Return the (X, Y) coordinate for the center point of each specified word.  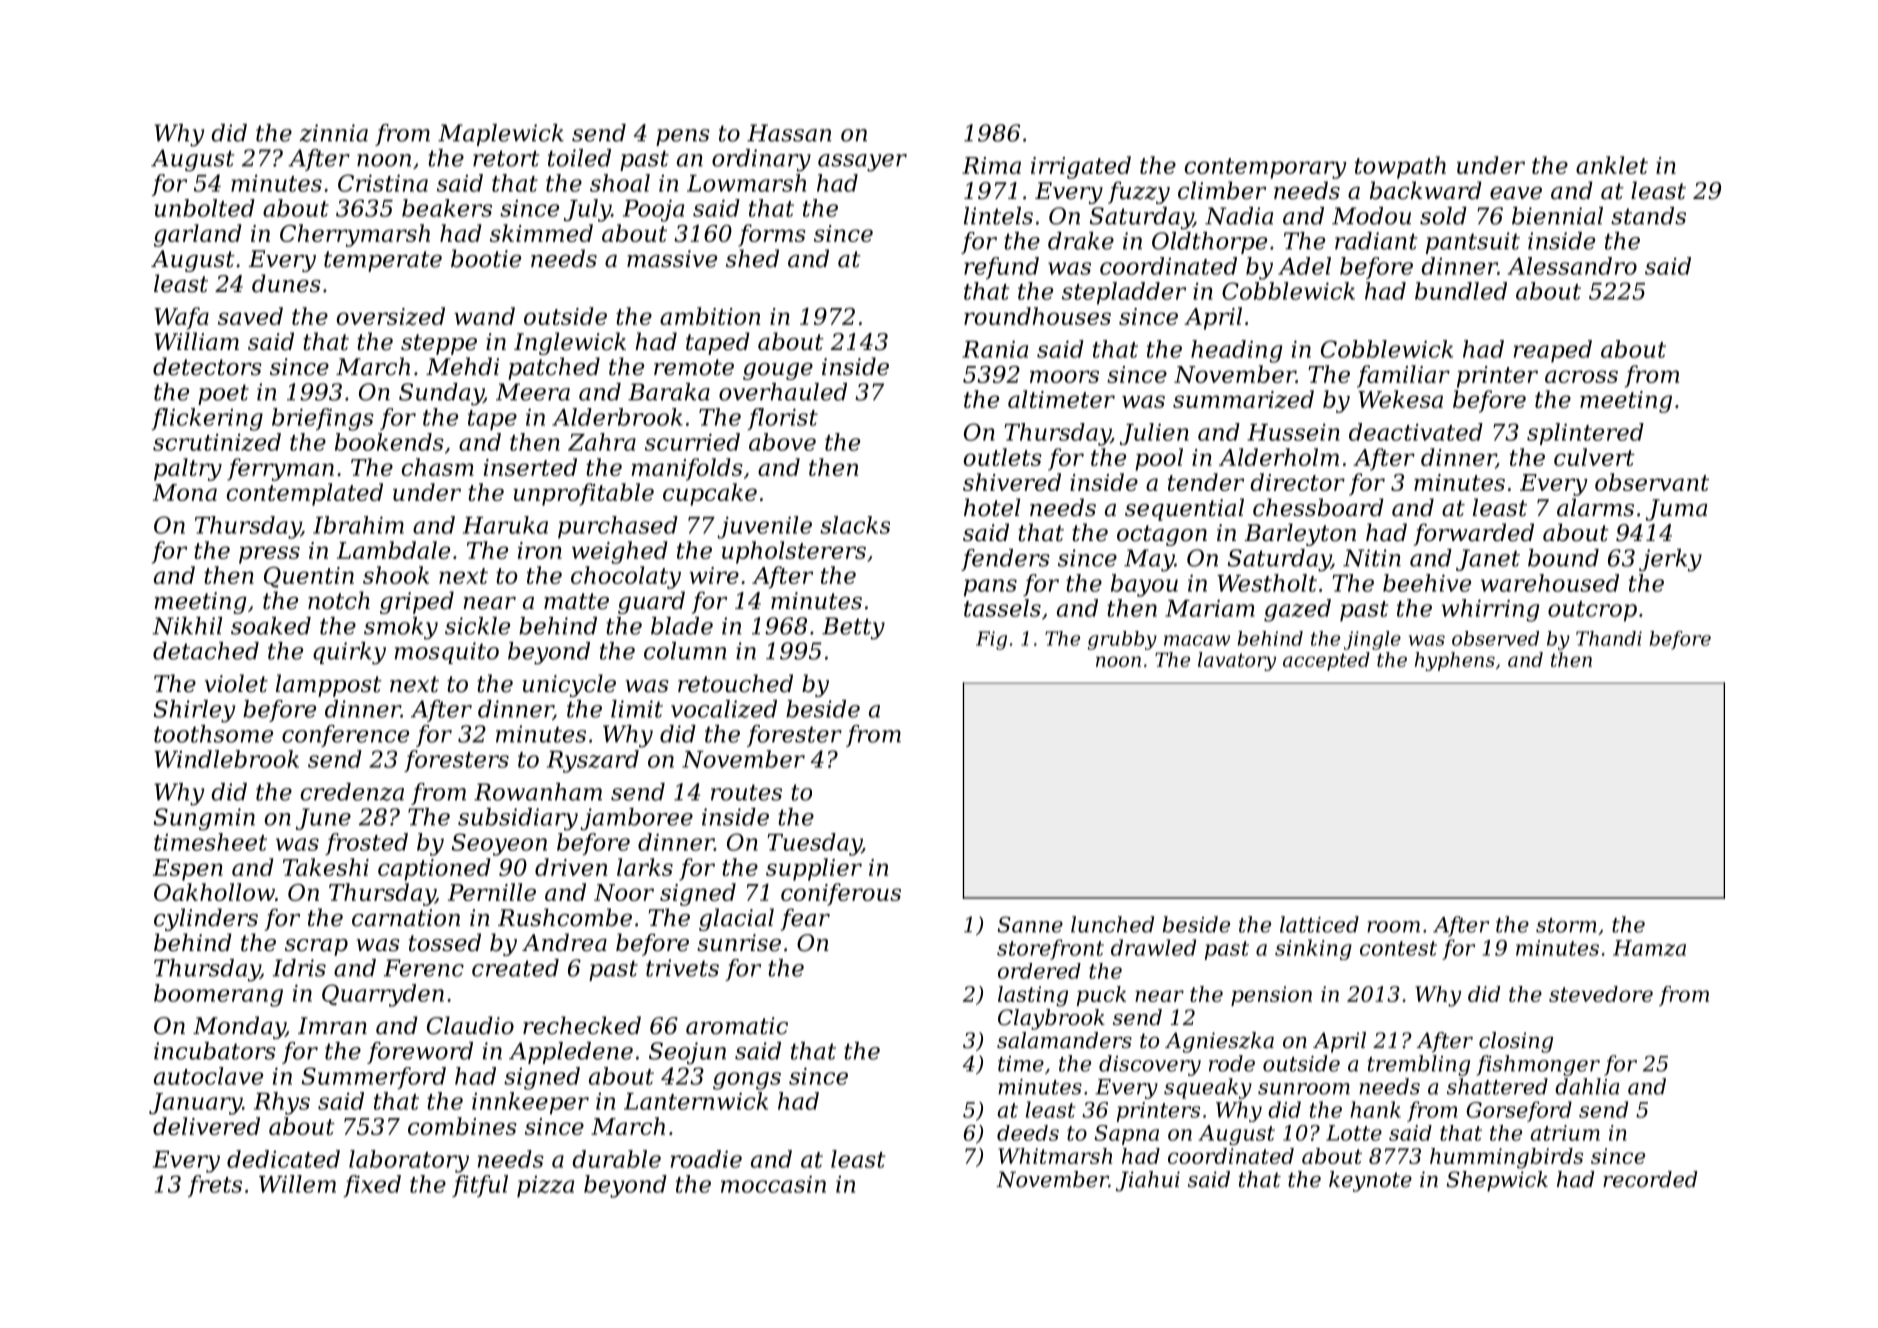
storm (1566, 925)
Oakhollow (214, 892)
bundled (1461, 291)
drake (1081, 241)
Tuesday (814, 844)
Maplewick (501, 135)
